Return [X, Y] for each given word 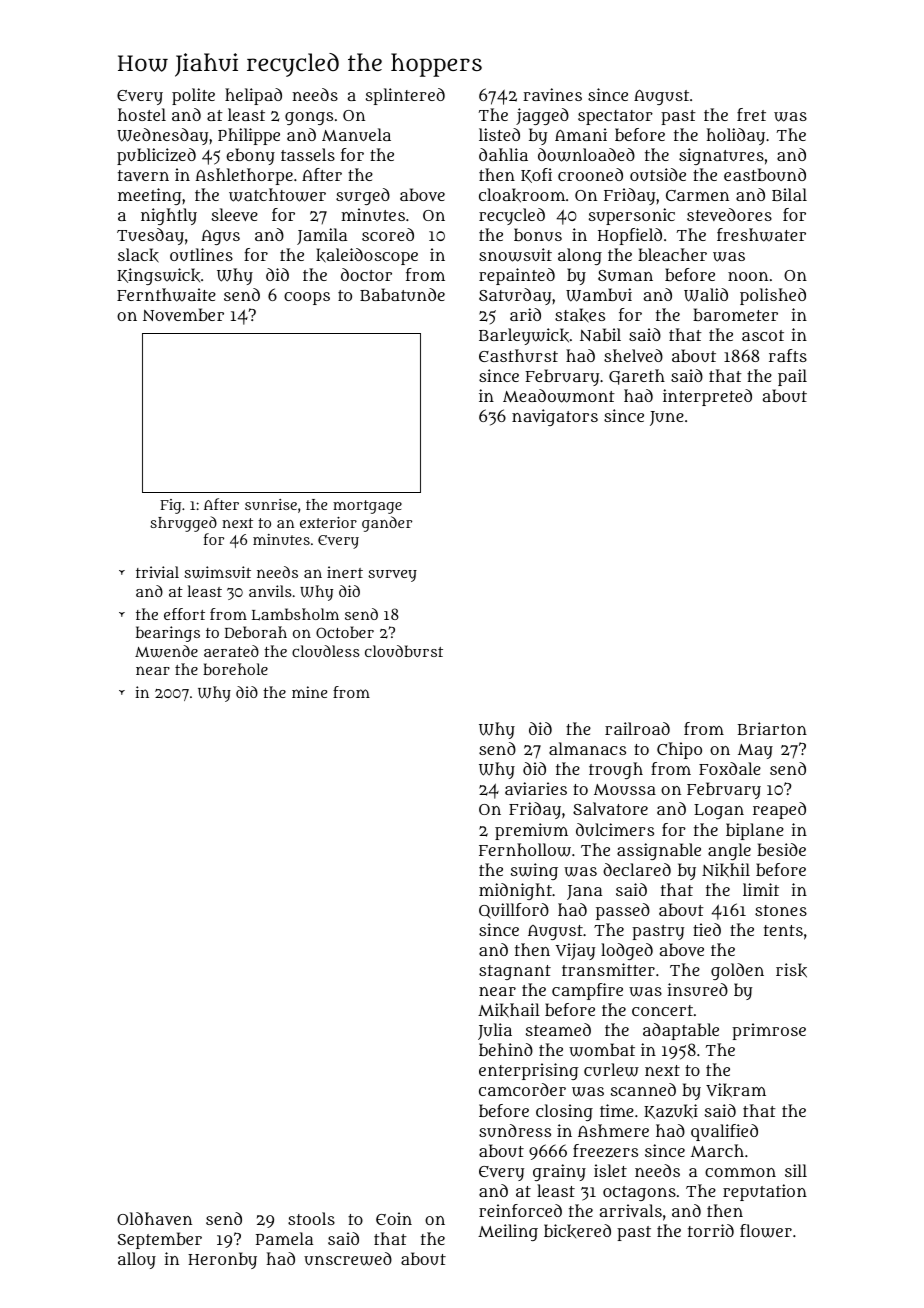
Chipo [679, 750]
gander [387, 524]
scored [388, 234]
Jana [584, 892]
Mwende [166, 651]
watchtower [277, 195]
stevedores [729, 214]
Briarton [772, 728]
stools [311, 1218]
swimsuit [217, 572]
